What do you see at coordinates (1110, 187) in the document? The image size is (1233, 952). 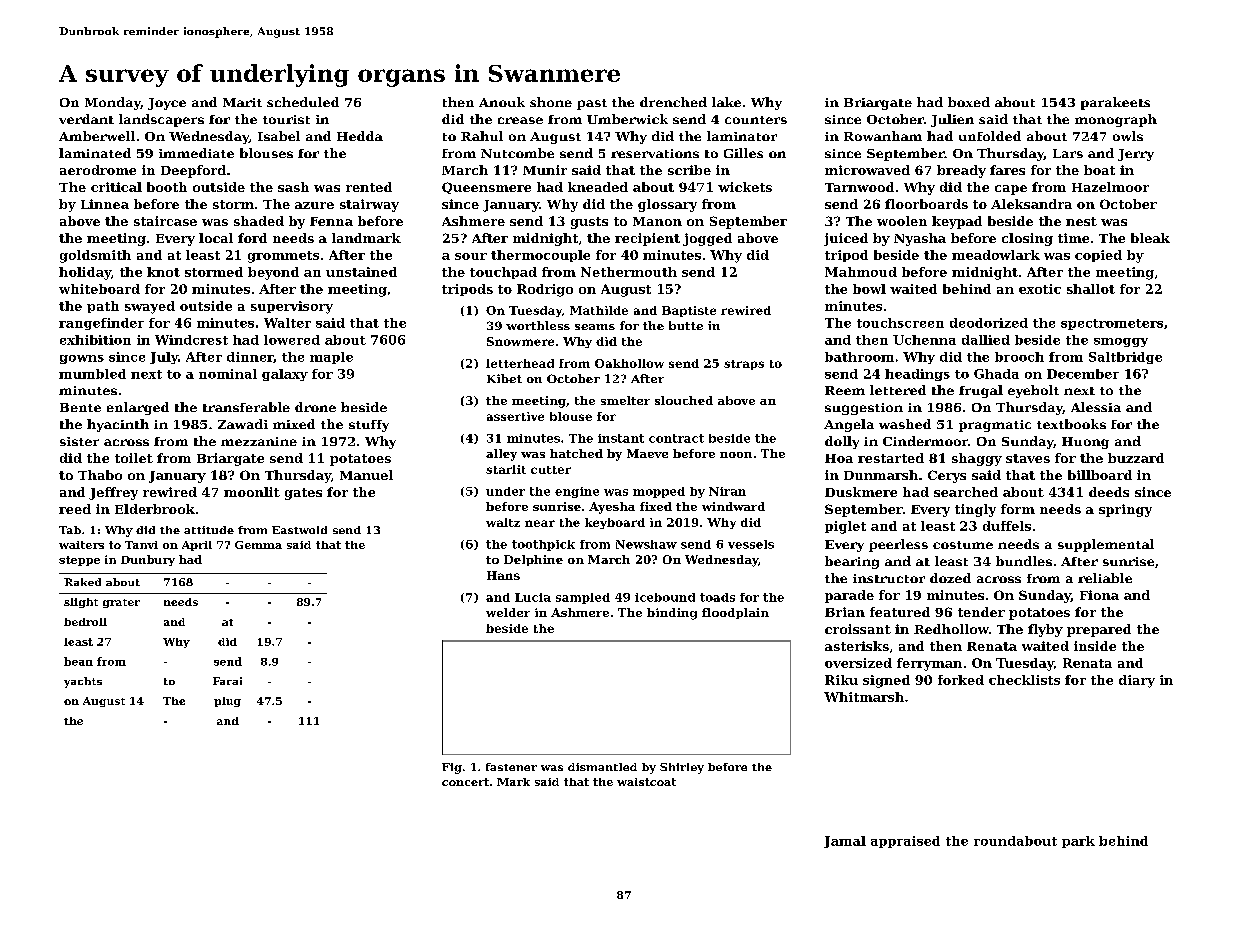 I see `Hazelmoor` at bounding box center [1110, 187].
